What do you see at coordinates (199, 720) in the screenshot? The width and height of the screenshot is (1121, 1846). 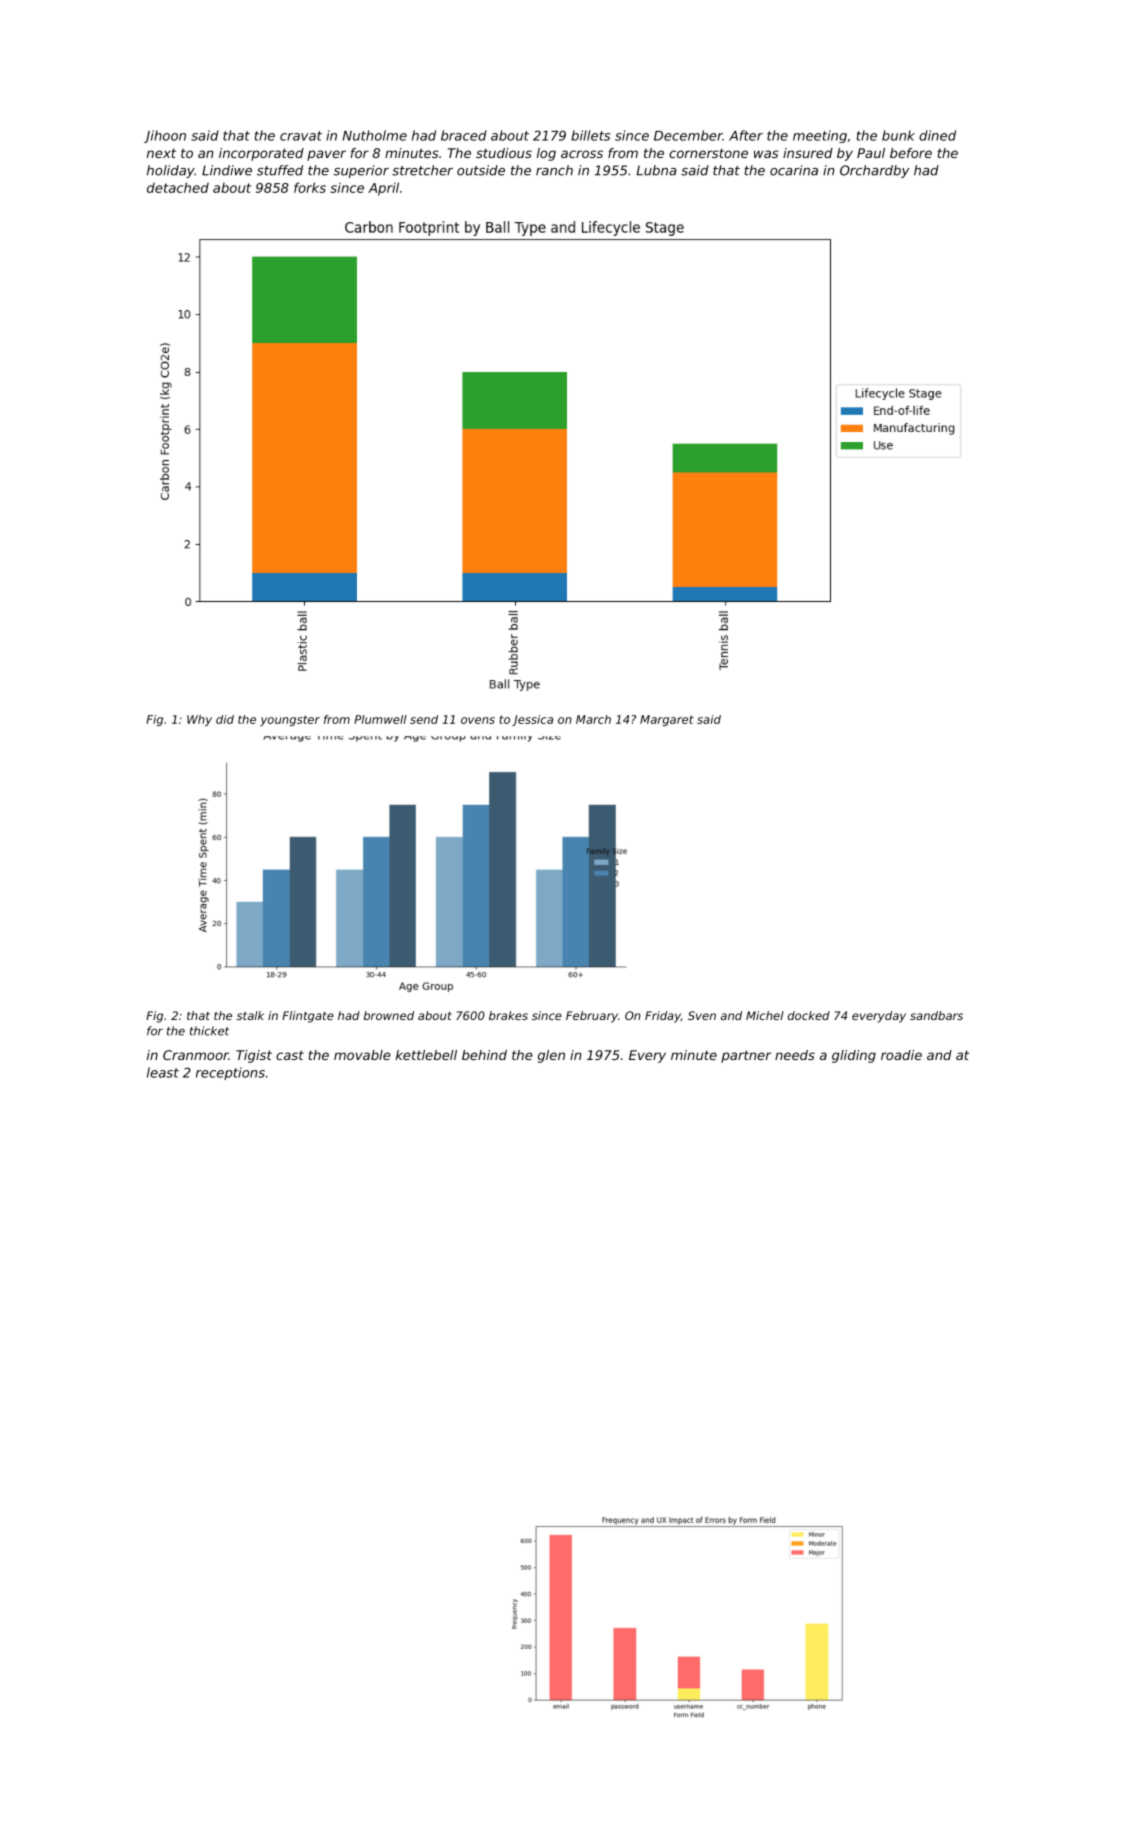 I see `Why` at bounding box center [199, 720].
